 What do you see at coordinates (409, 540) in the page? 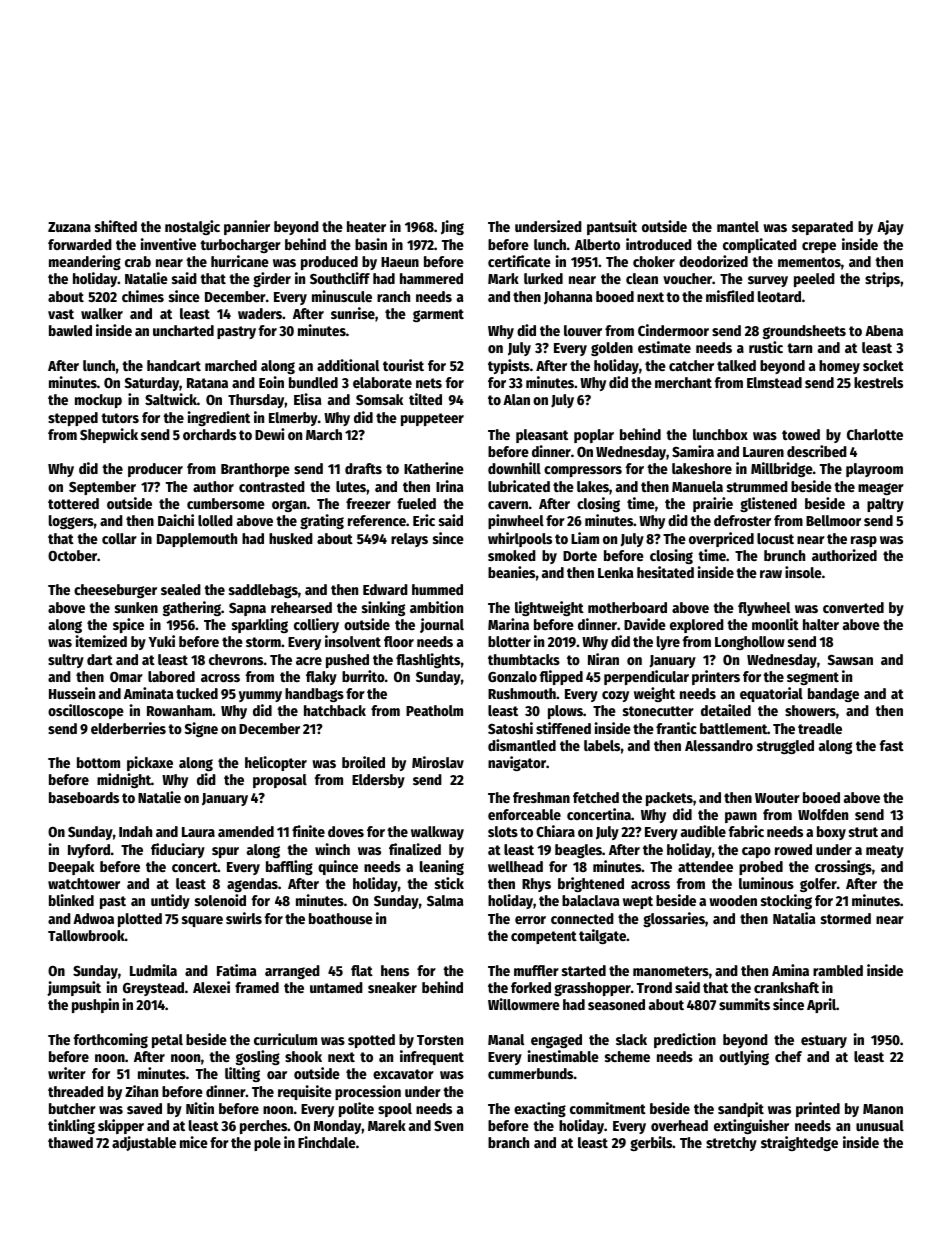
I see `relays` at bounding box center [409, 540].
